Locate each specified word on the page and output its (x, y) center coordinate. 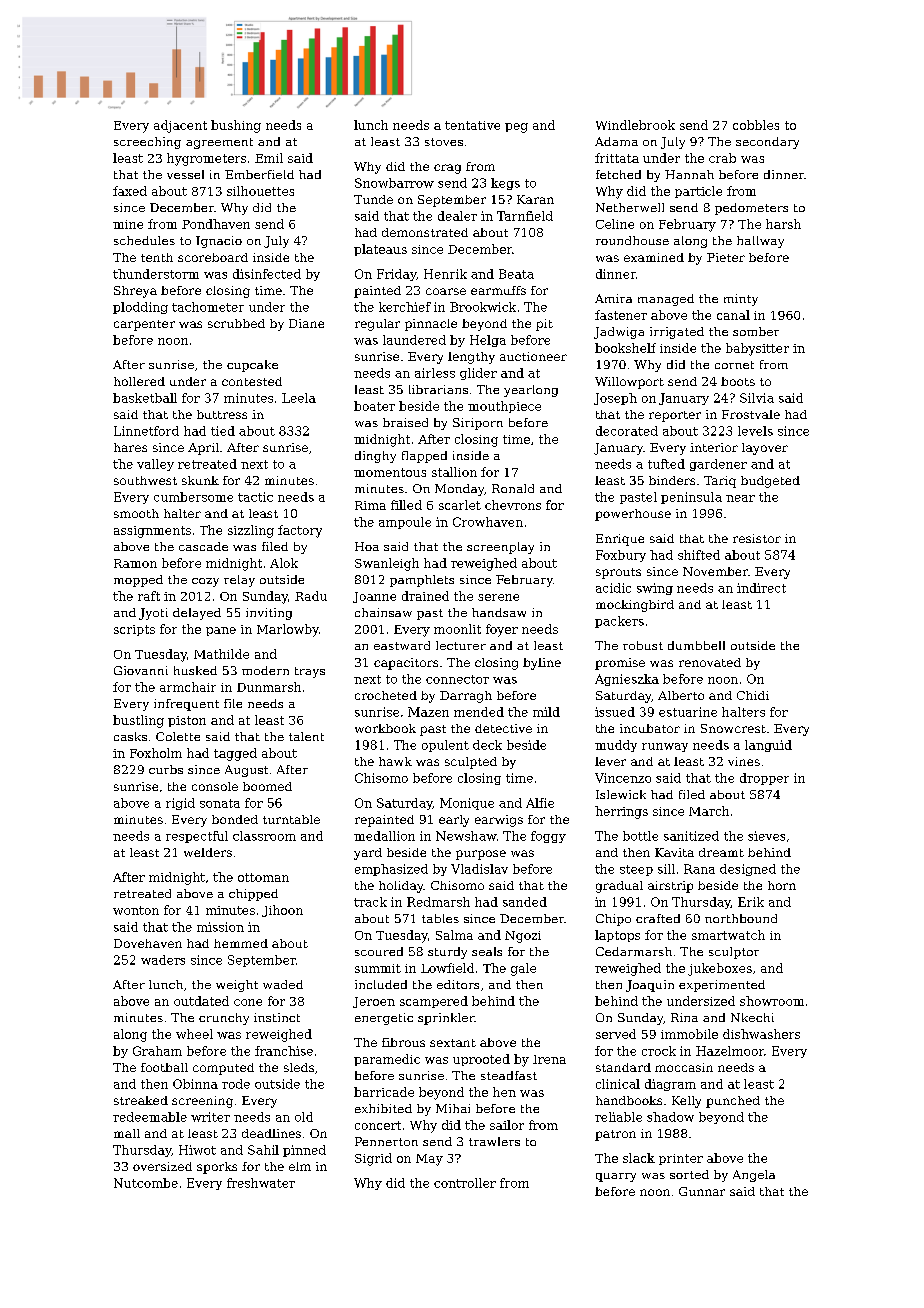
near (740, 498)
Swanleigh (387, 564)
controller (465, 1183)
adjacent (180, 126)
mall (127, 1133)
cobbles (756, 125)
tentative (472, 125)
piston (187, 721)
